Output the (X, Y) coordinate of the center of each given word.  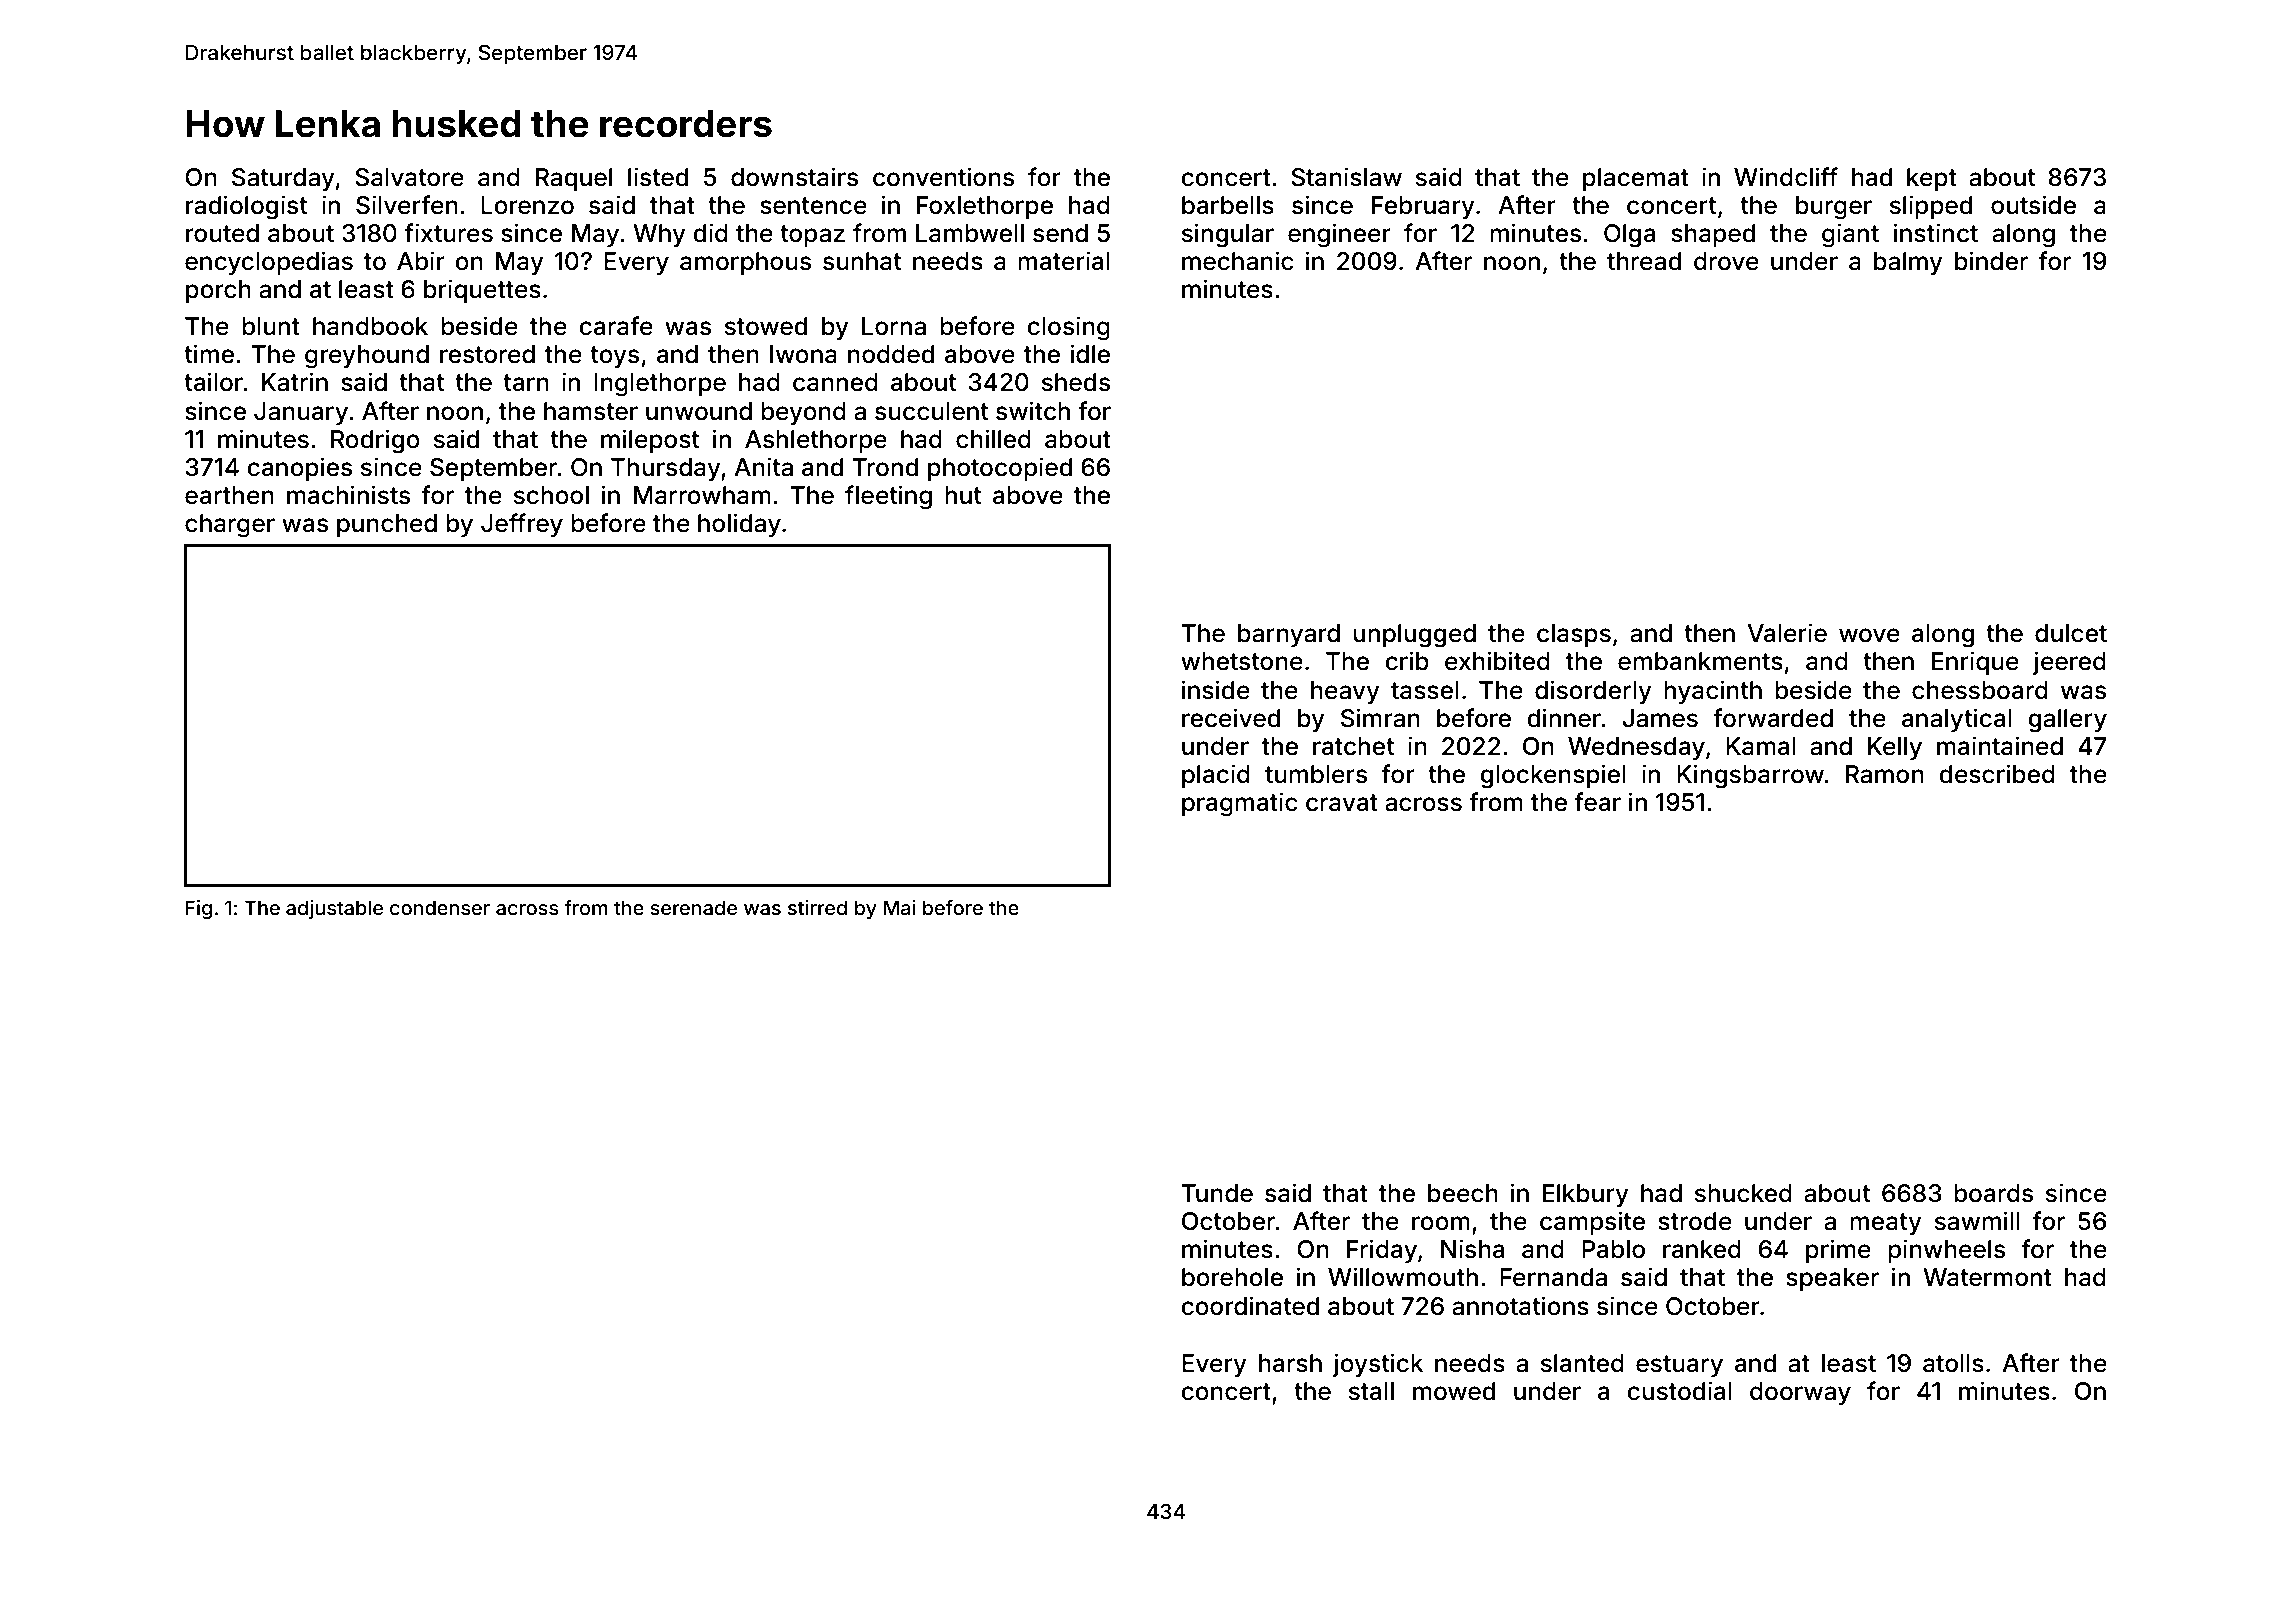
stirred (817, 907)
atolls (1953, 1363)
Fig (199, 910)
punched (387, 525)
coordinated (1250, 1306)
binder (1991, 261)
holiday (739, 525)
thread (1644, 261)
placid (1216, 776)
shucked (1743, 1193)
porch (218, 291)
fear (1598, 802)
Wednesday (1636, 748)
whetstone (1242, 661)
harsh (1290, 1363)
